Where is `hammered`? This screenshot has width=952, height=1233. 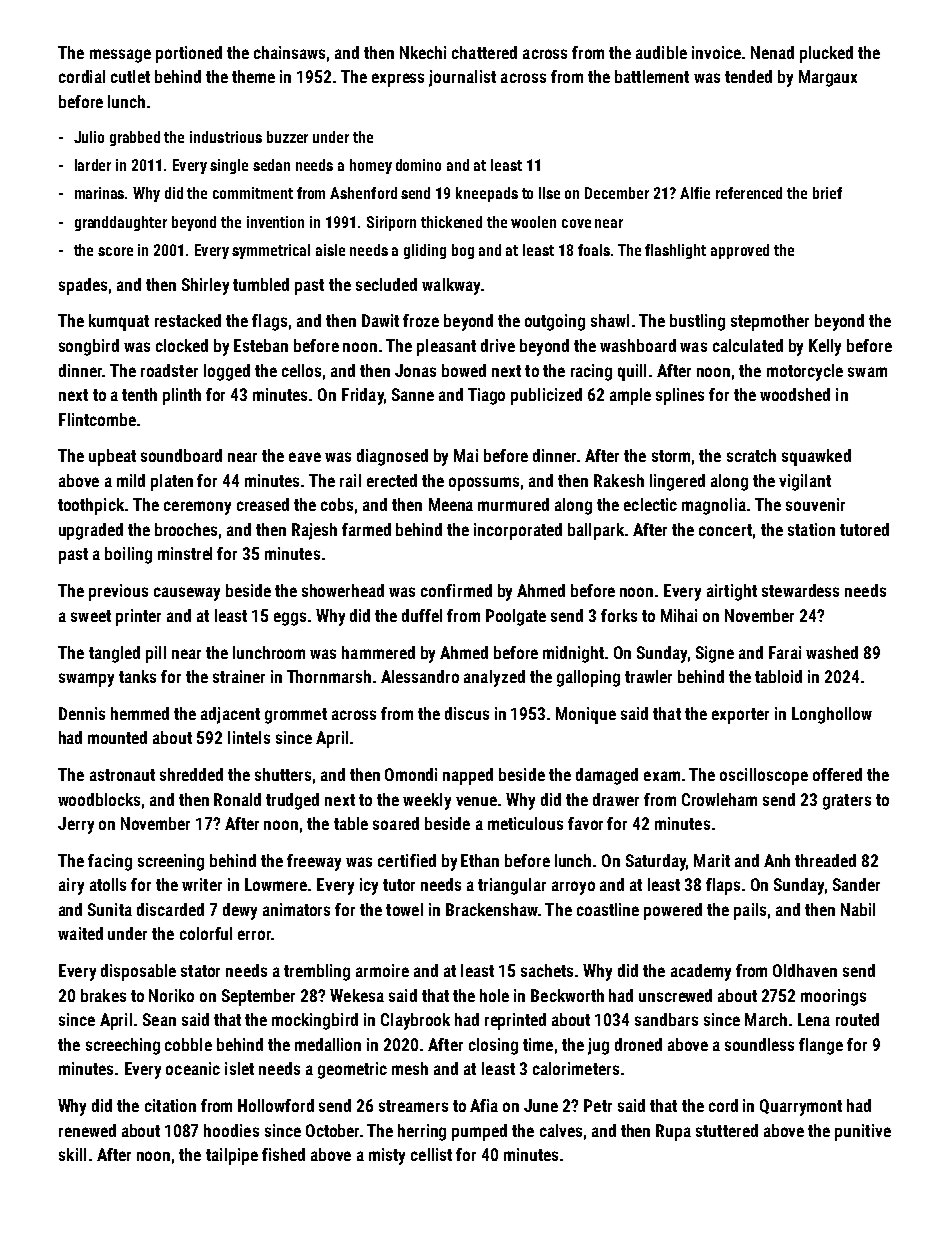
hammered is located at coordinates (378, 652).
